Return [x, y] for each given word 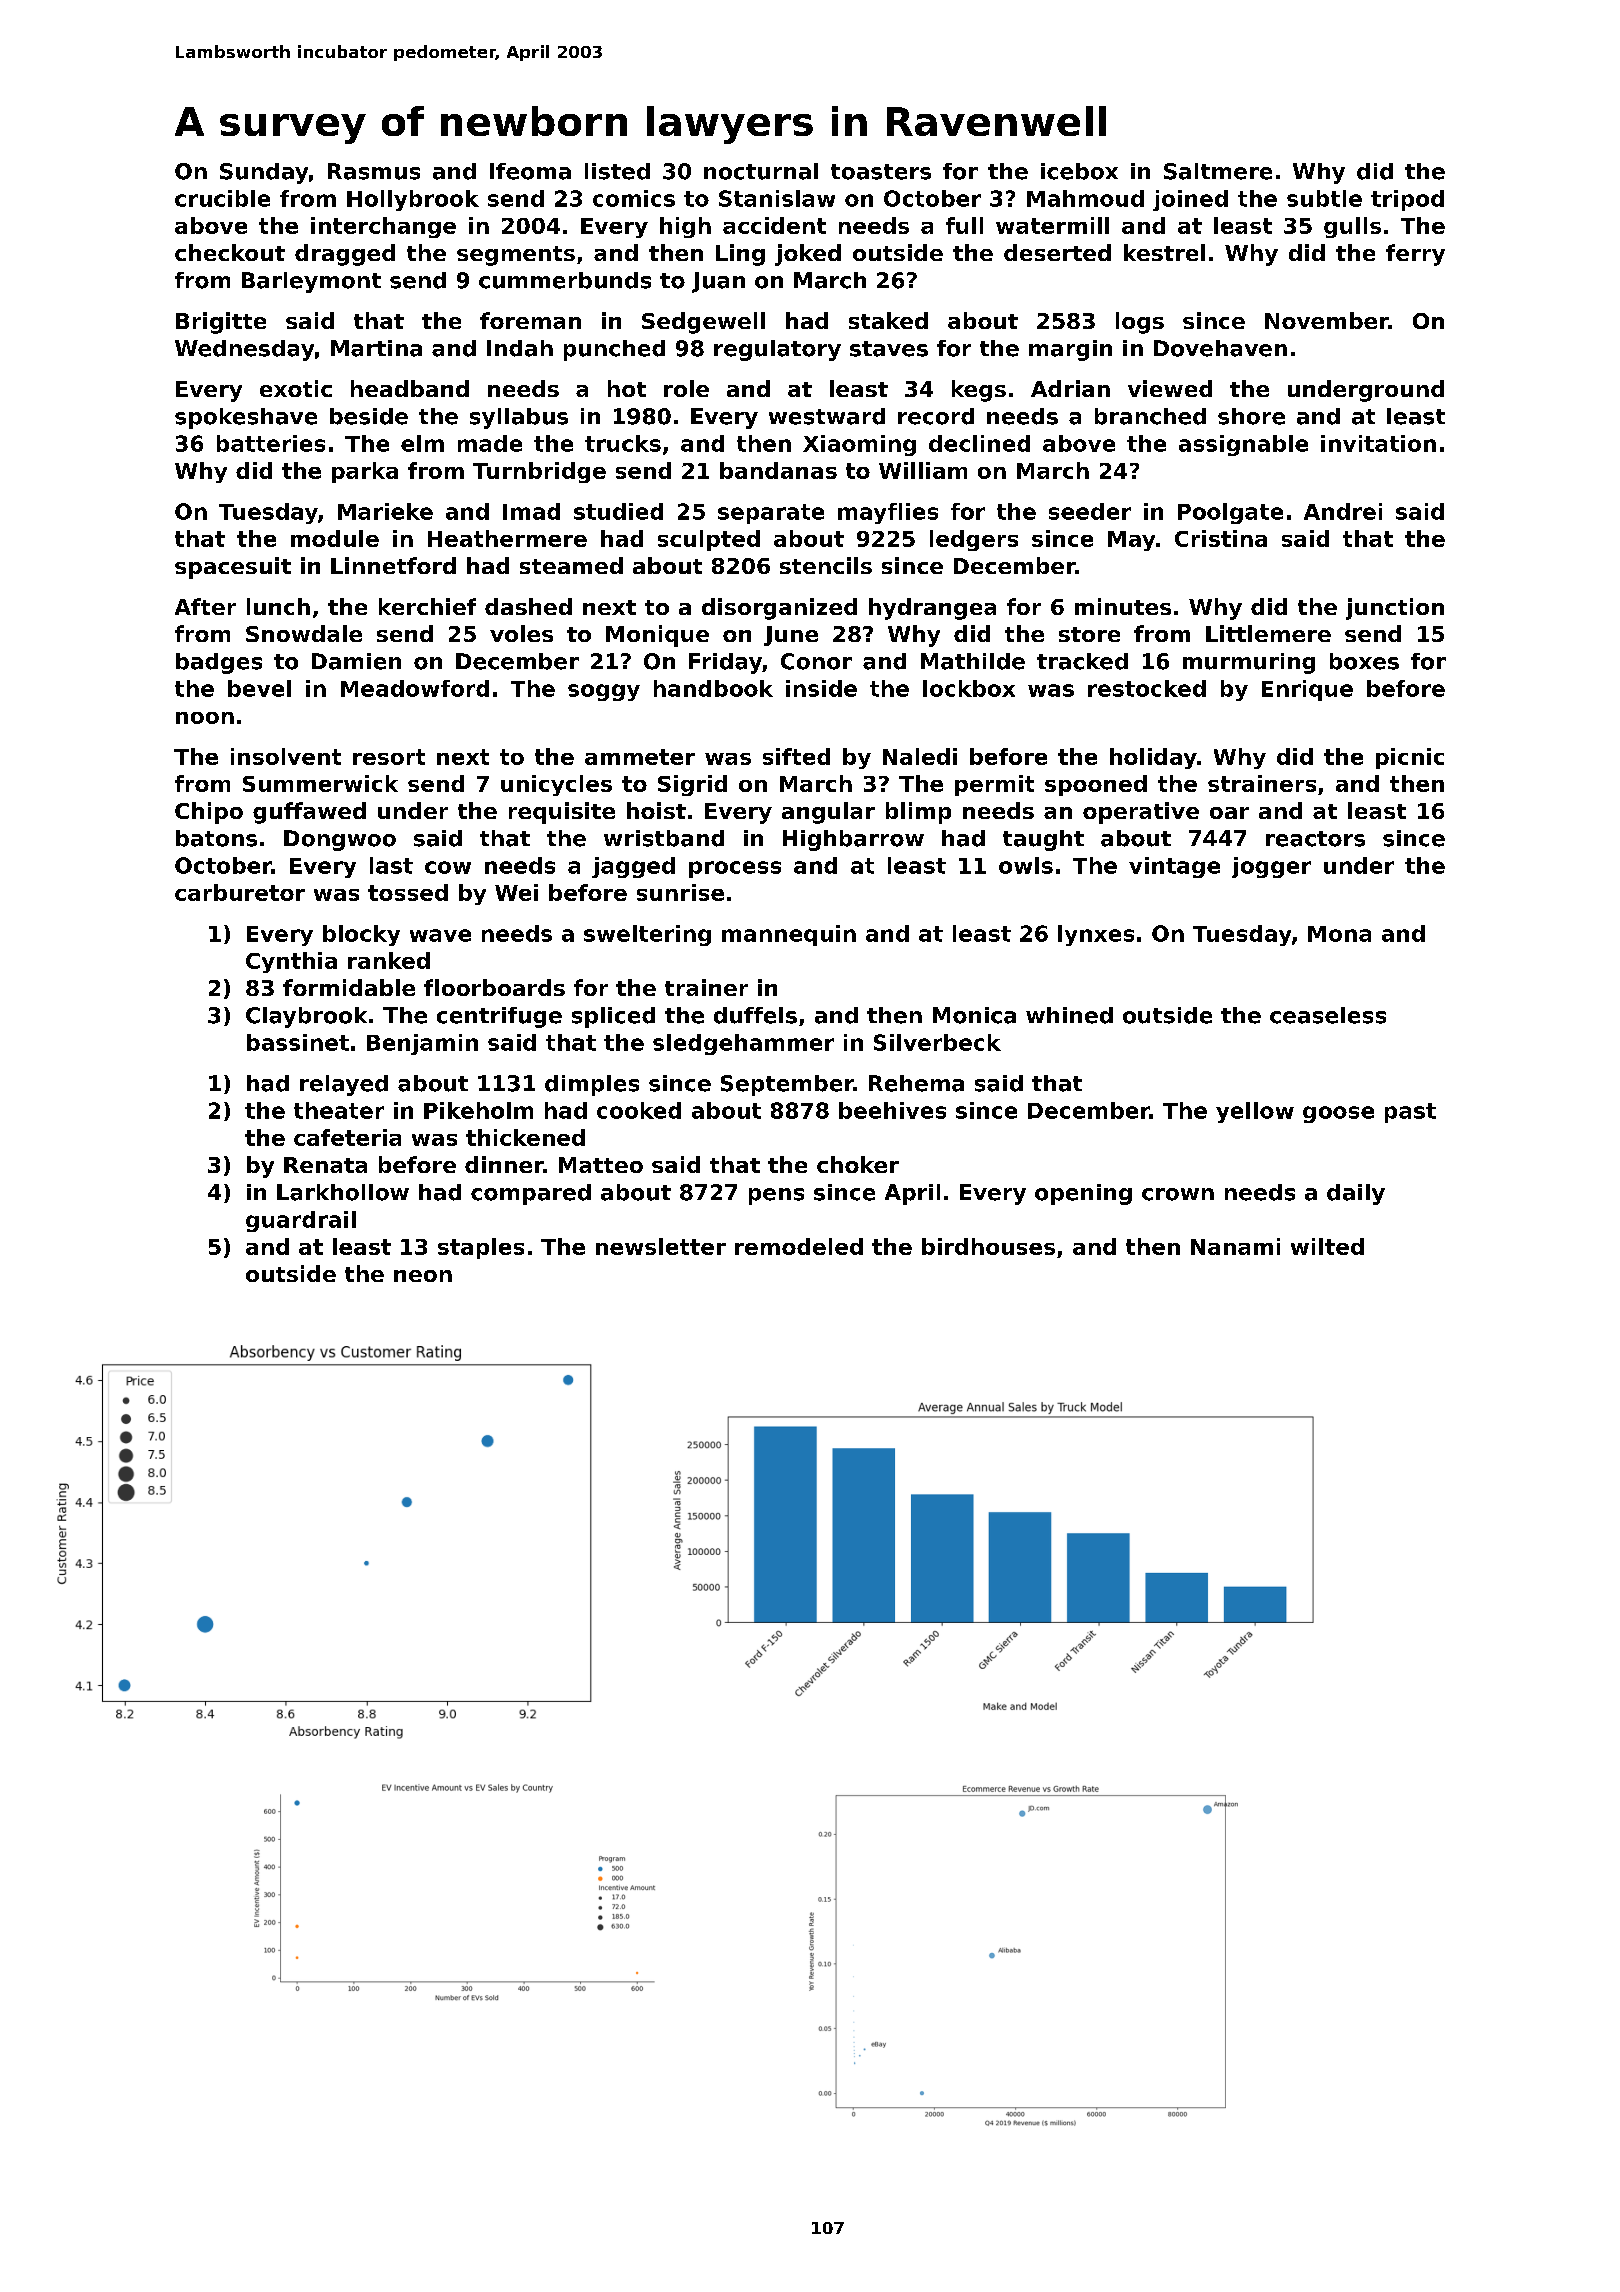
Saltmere [1218, 171]
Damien [356, 661]
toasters [881, 172]
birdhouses [988, 1246]
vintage [1174, 867]
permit [994, 785]
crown [1178, 1194]
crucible [222, 198]
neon [423, 1276]
